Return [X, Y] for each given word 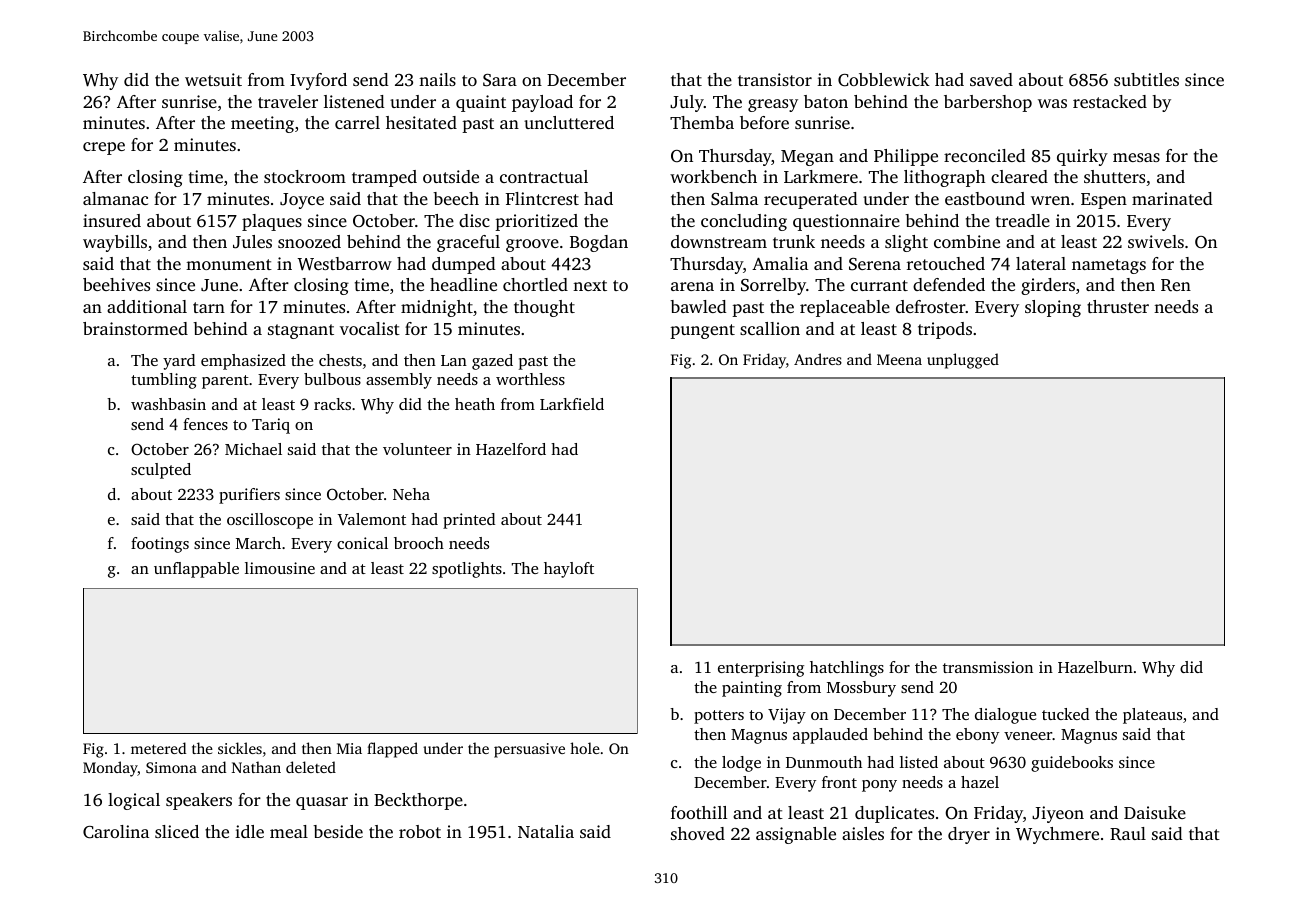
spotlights [467, 570]
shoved [698, 833]
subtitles [1146, 79]
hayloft [569, 570]
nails [437, 79]
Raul [1128, 834]
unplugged [963, 361]
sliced [177, 831]
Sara [500, 80]
